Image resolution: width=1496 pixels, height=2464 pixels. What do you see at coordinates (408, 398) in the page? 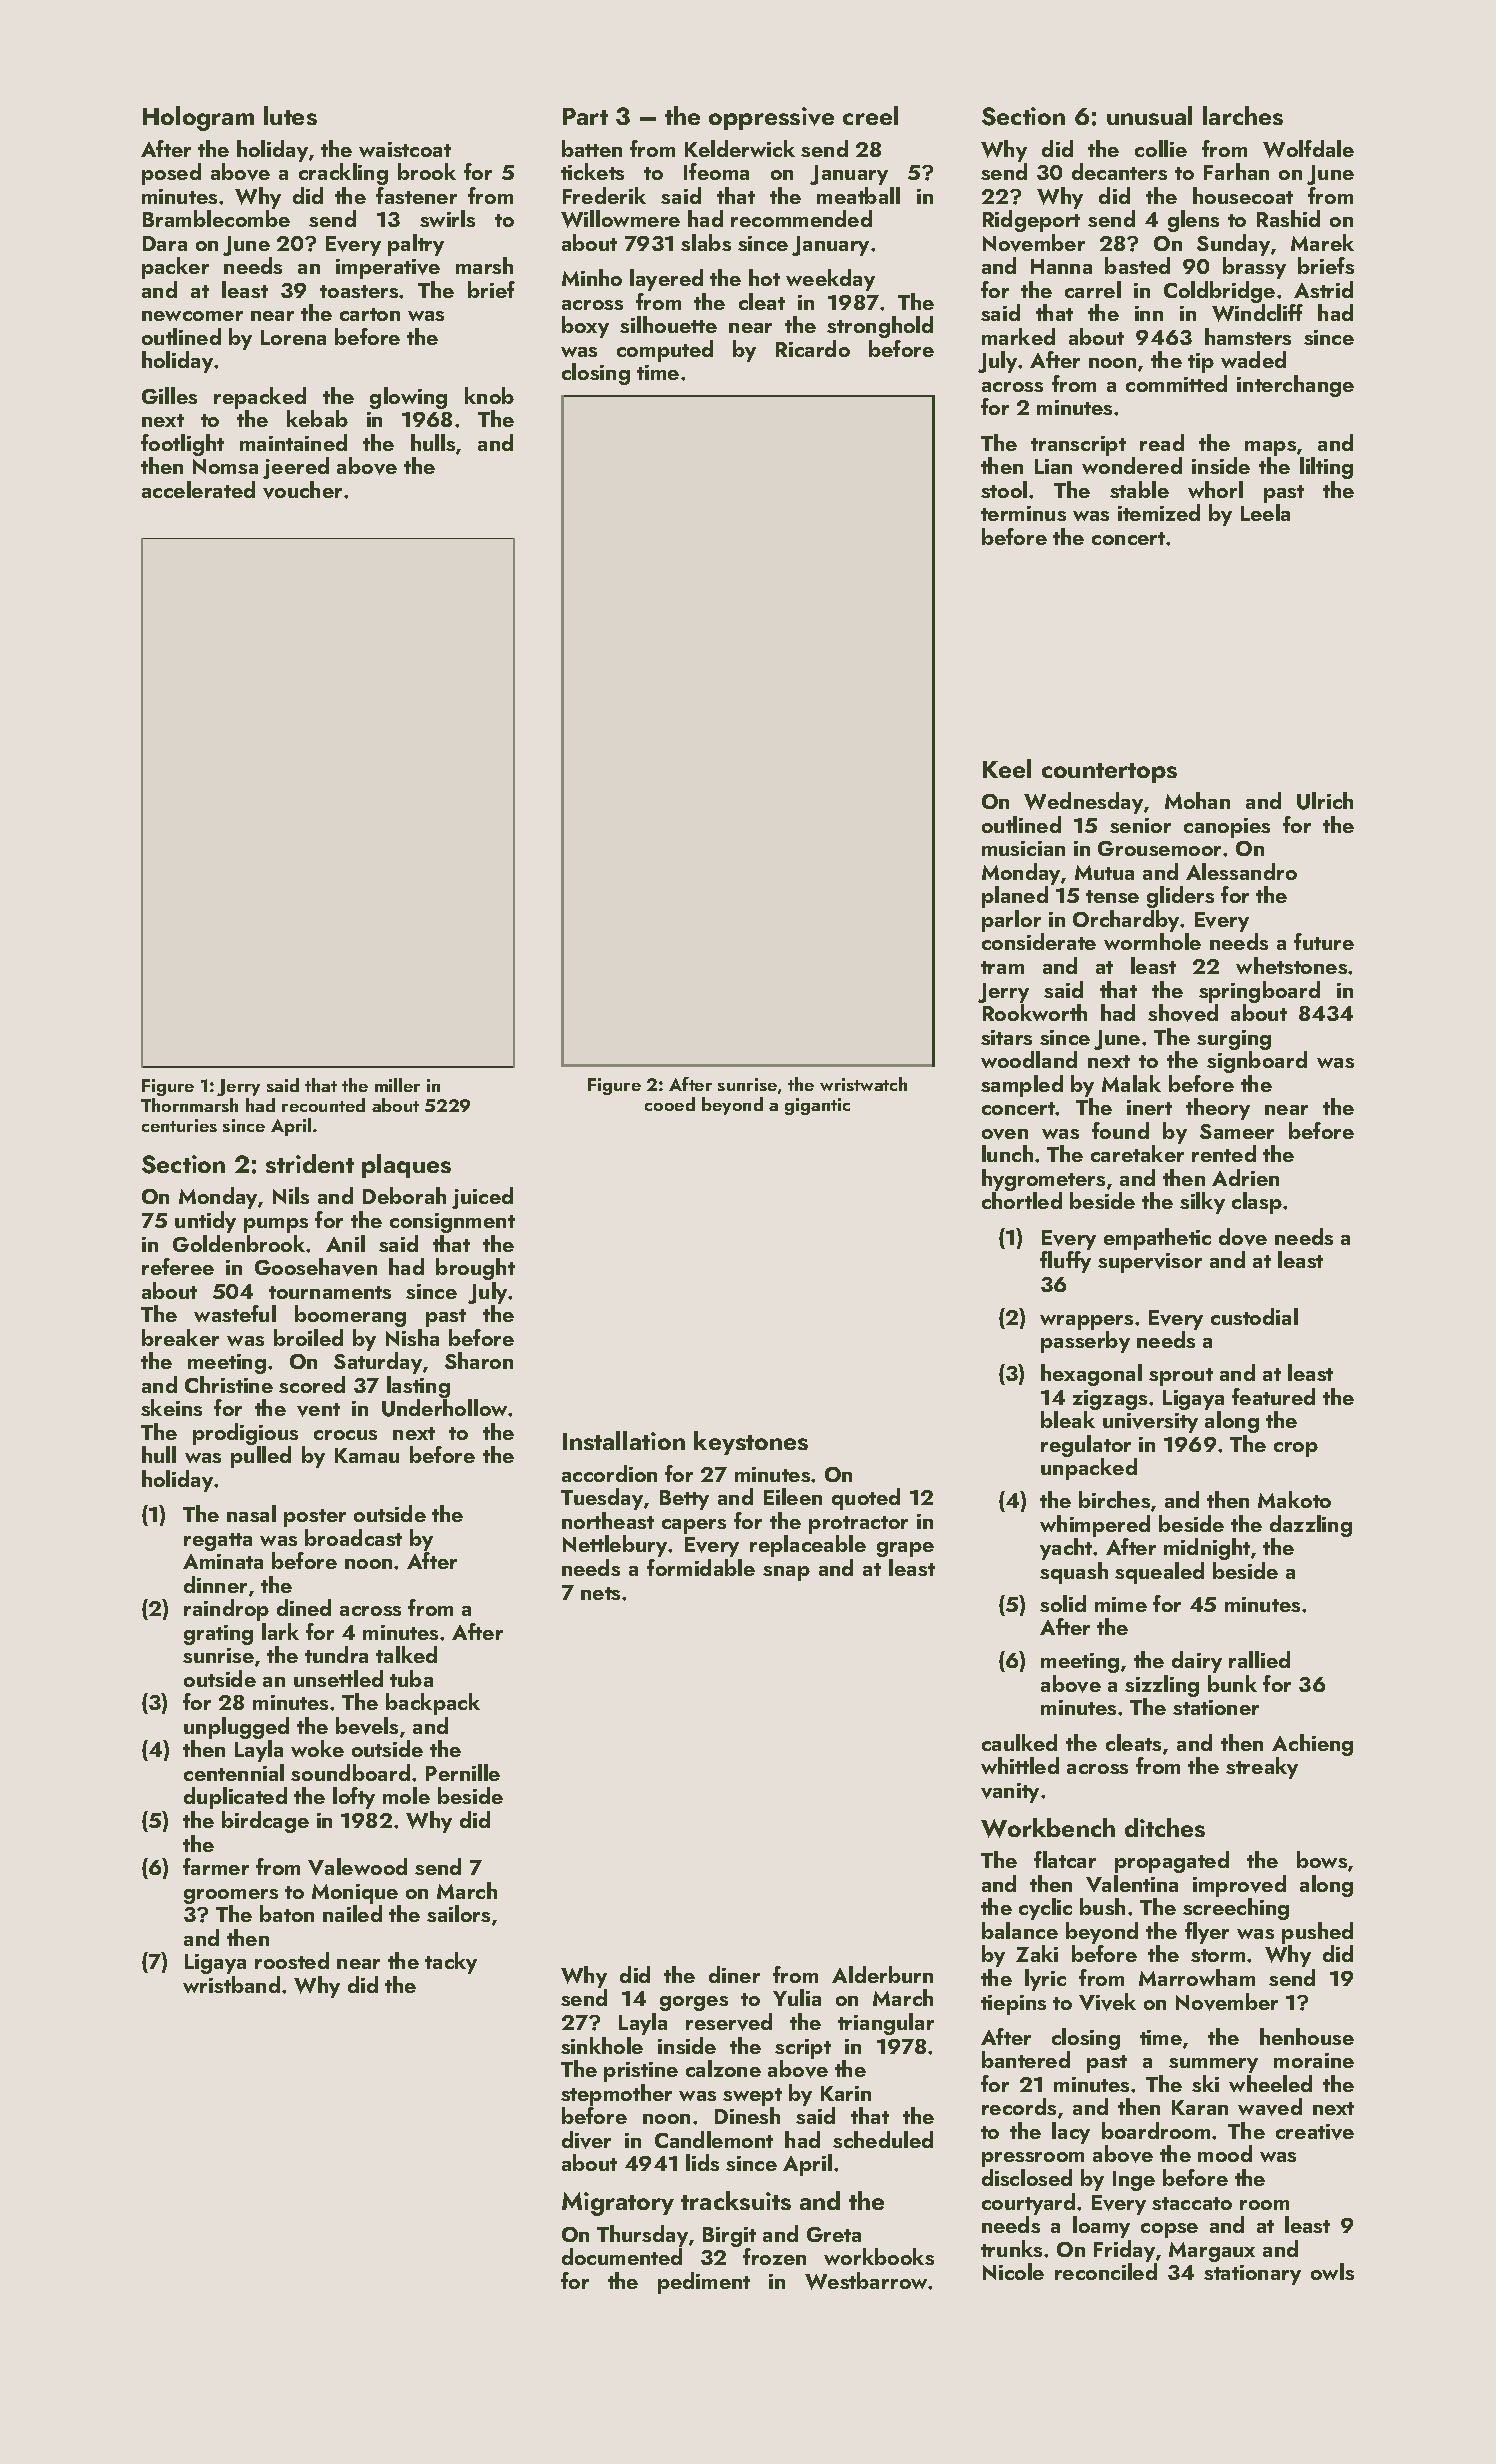
I see `glowing` at bounding box center [408, 398].
